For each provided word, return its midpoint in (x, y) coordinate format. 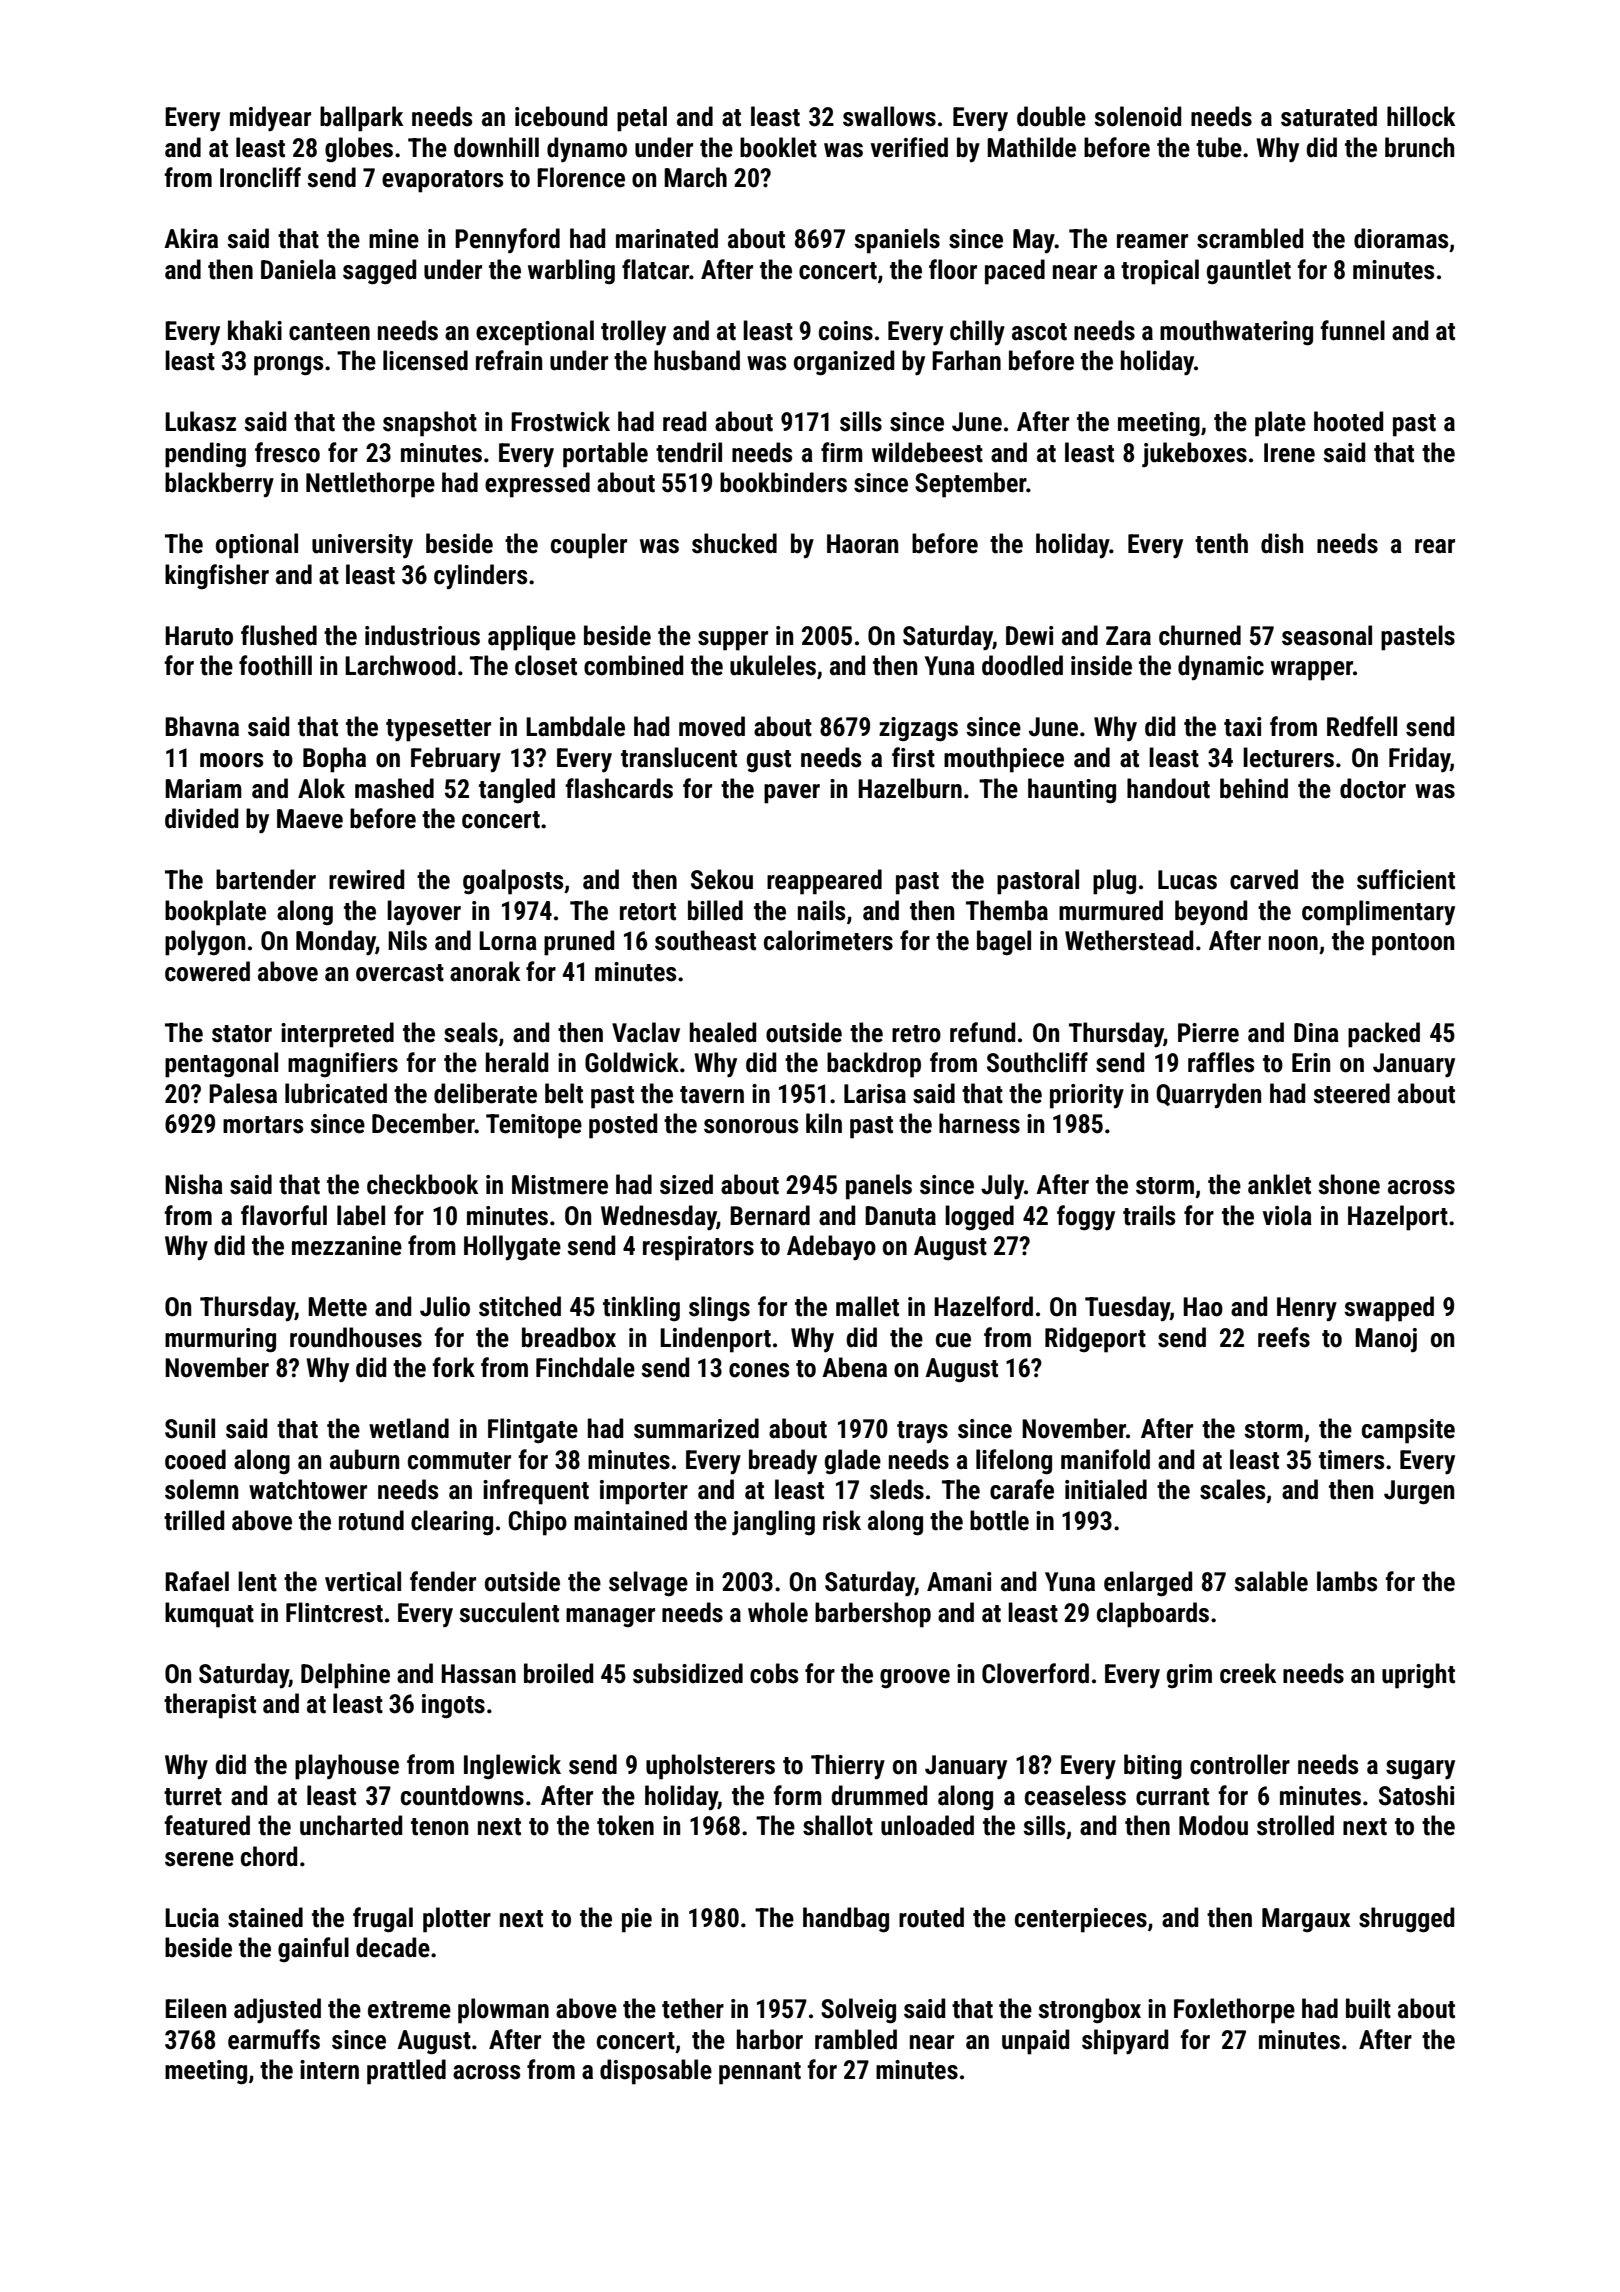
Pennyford (507, 241)
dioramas (1401, 238)
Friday (1419, 760)
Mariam (203, 789)
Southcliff (1037, 1062)
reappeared (824, 882)
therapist (210, 1706)
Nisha (194, 1184)
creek (1248, 1673)
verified (909, 147)
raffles (1221, 1062)
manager (610, 1618)
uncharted (351, 1825)
